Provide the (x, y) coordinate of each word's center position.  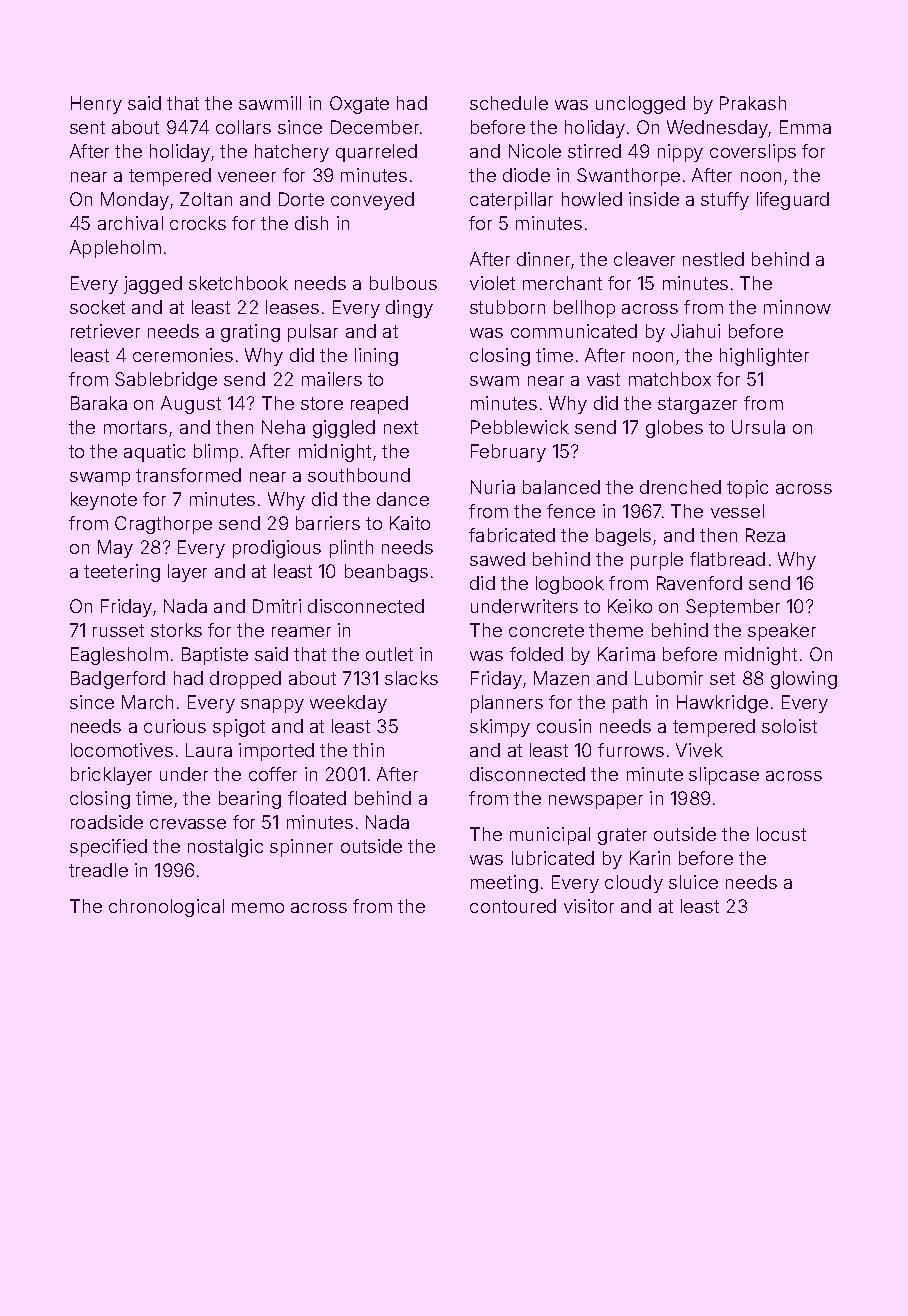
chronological (166, 908)
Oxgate (359, 105)
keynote (104, 501)
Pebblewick (520, 427)
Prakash (753, 103)
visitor (589, 906)
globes (674, 429)
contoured (513, 906)
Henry (96, 105)
